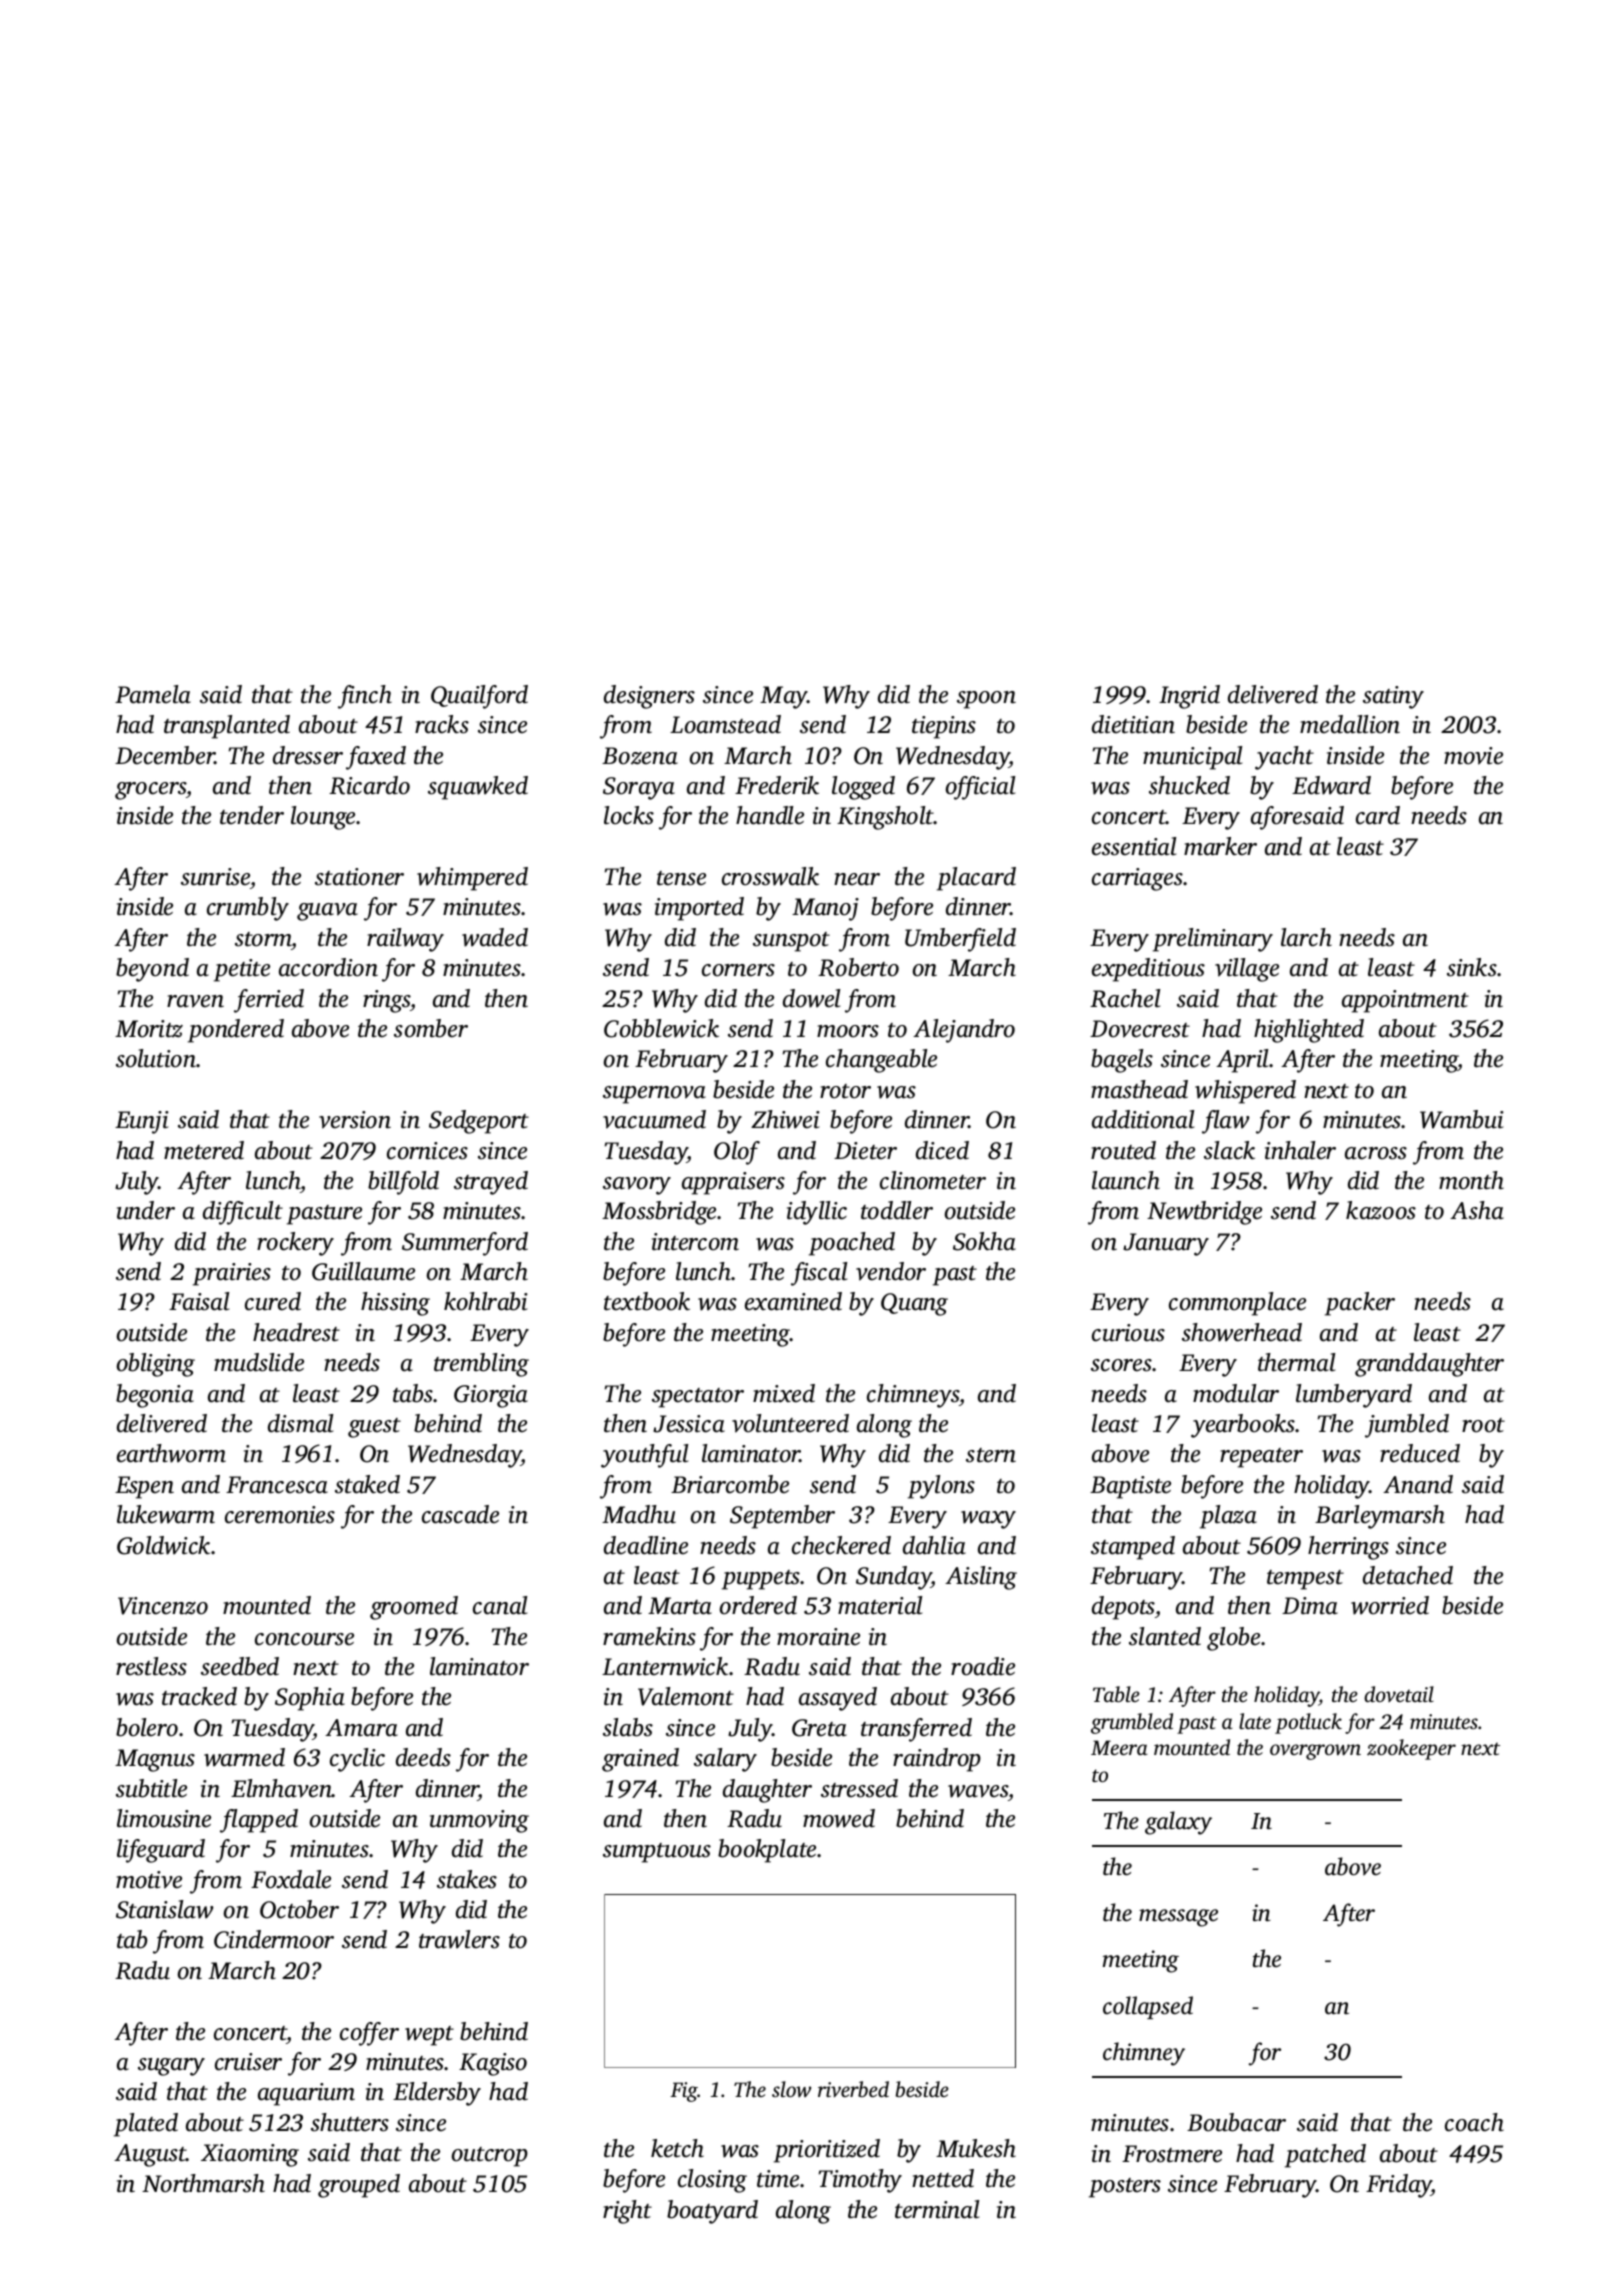 The image size is (1620, 2292). I want to click on railway, so click(405, 940).
